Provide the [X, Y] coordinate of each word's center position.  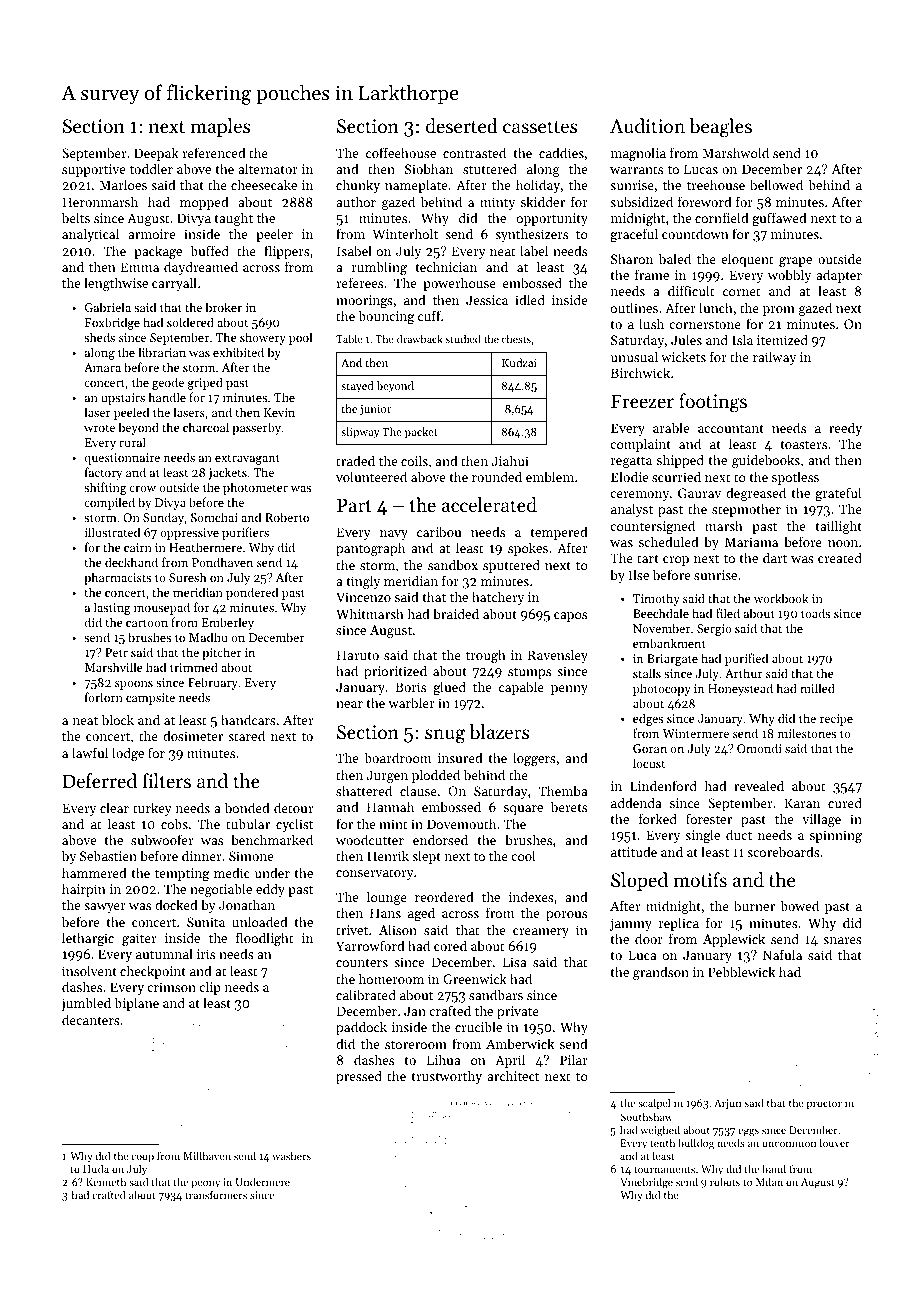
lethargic [88, 939]
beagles [720, 128]
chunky [358, 186]
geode [168, 383]
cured [845, 802]
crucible [478, 1026]
